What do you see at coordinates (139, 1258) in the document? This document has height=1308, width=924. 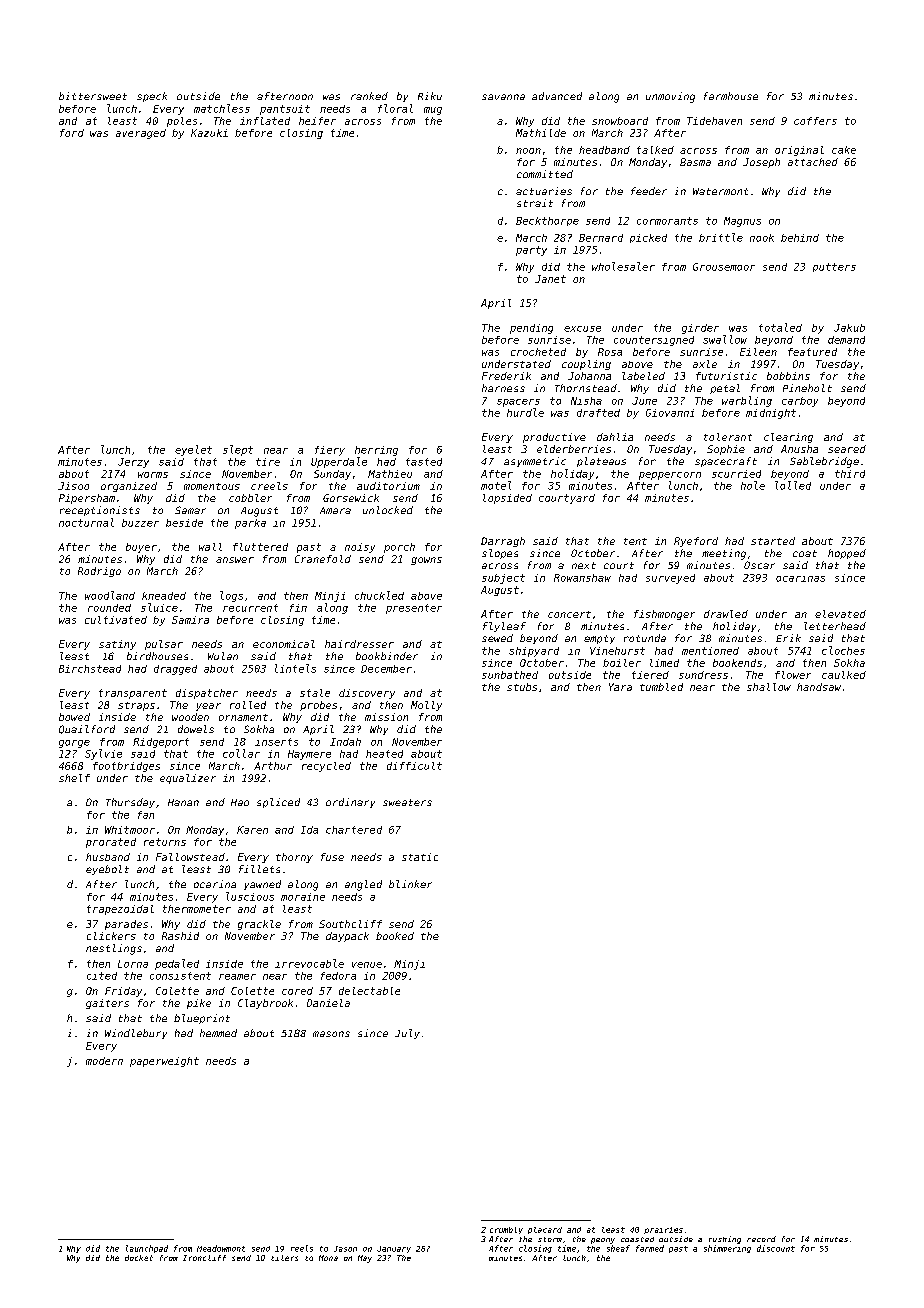 I see `docket` at bounding box center [139, 1258].
